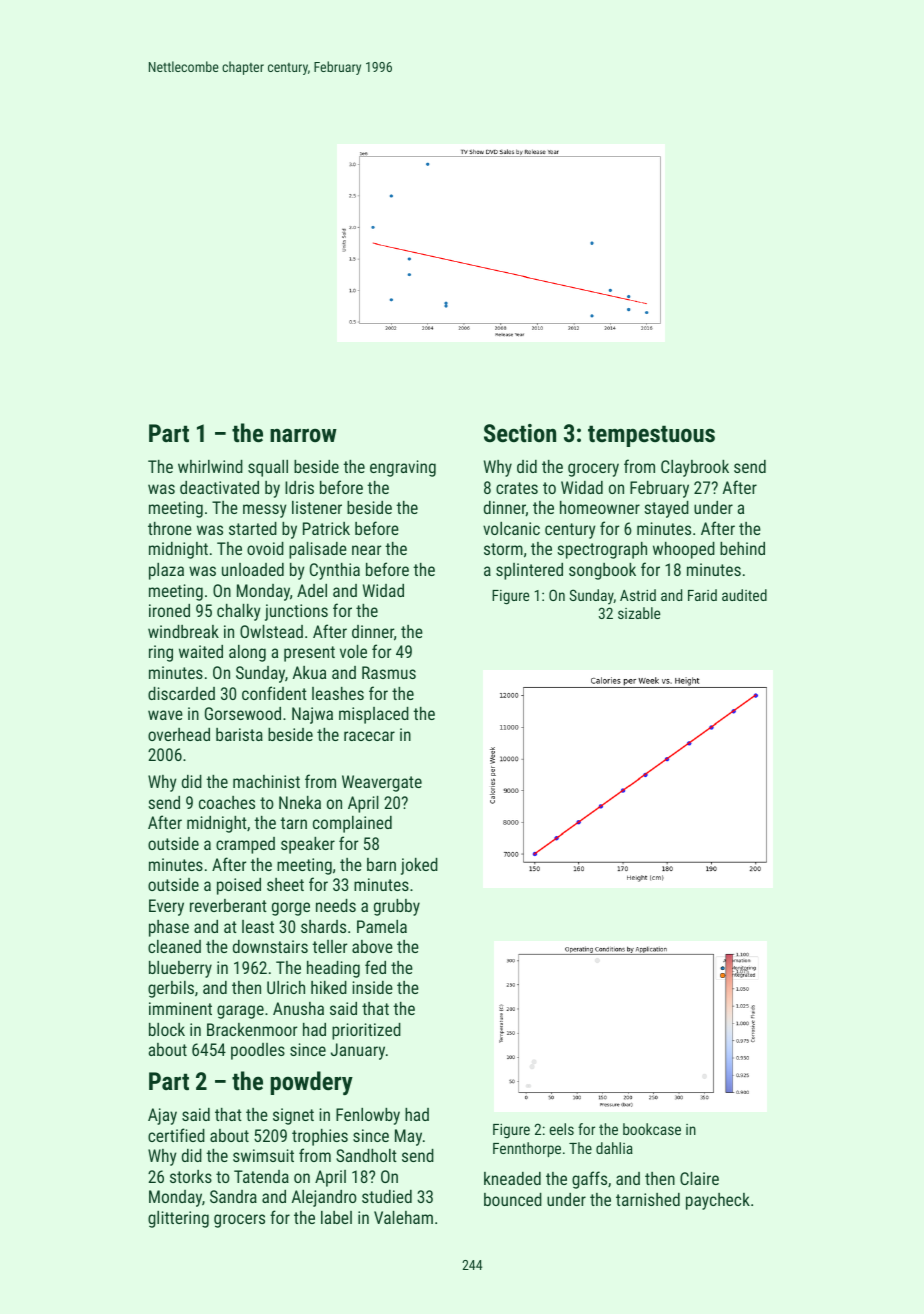 The height and width of the screenshot is (1314, 924). Describe the element at coordinates (239, 612) in the screenshot. I see `chalky` at that location.
